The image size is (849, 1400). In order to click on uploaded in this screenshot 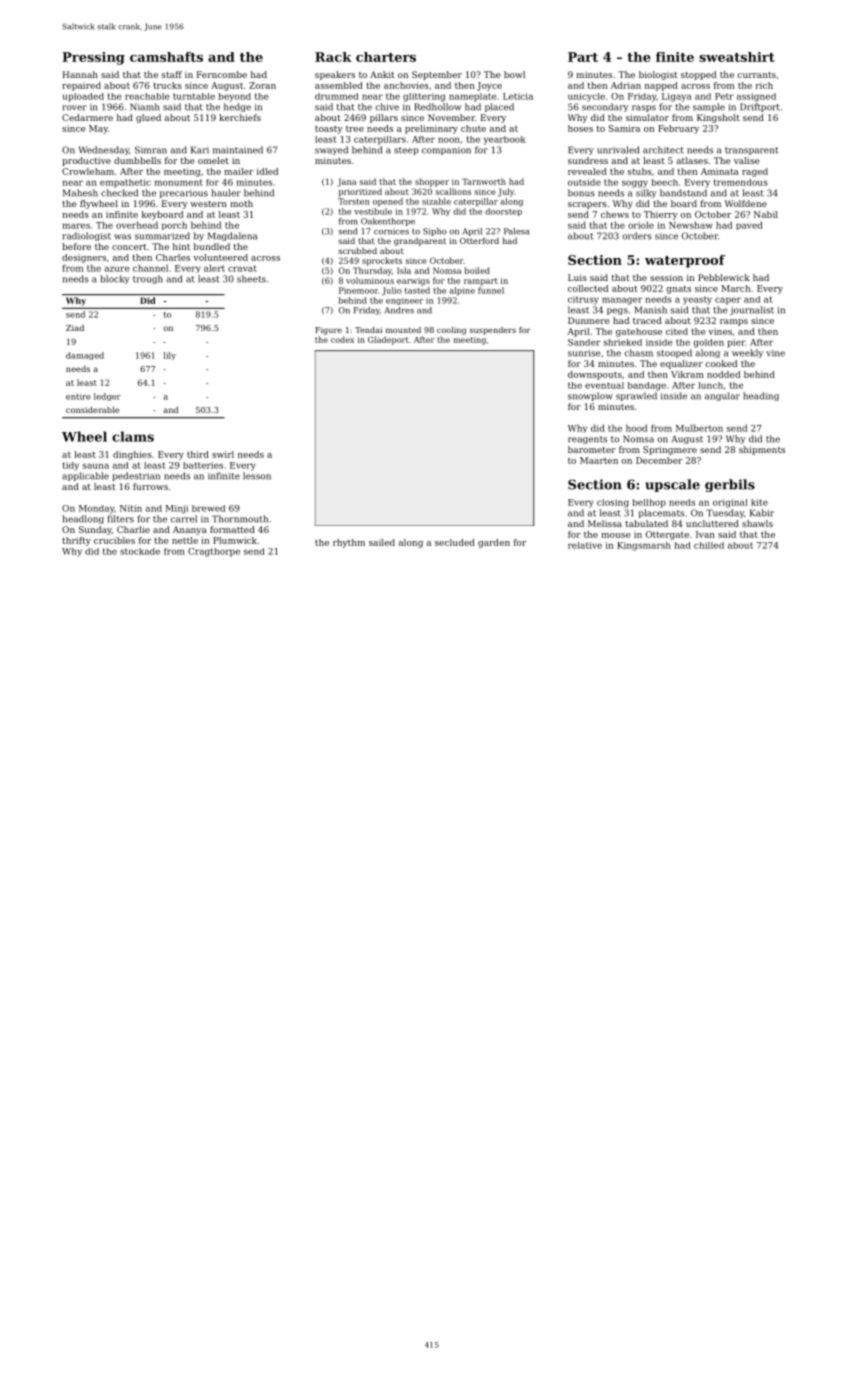, I will do `click(83, 97)`.
